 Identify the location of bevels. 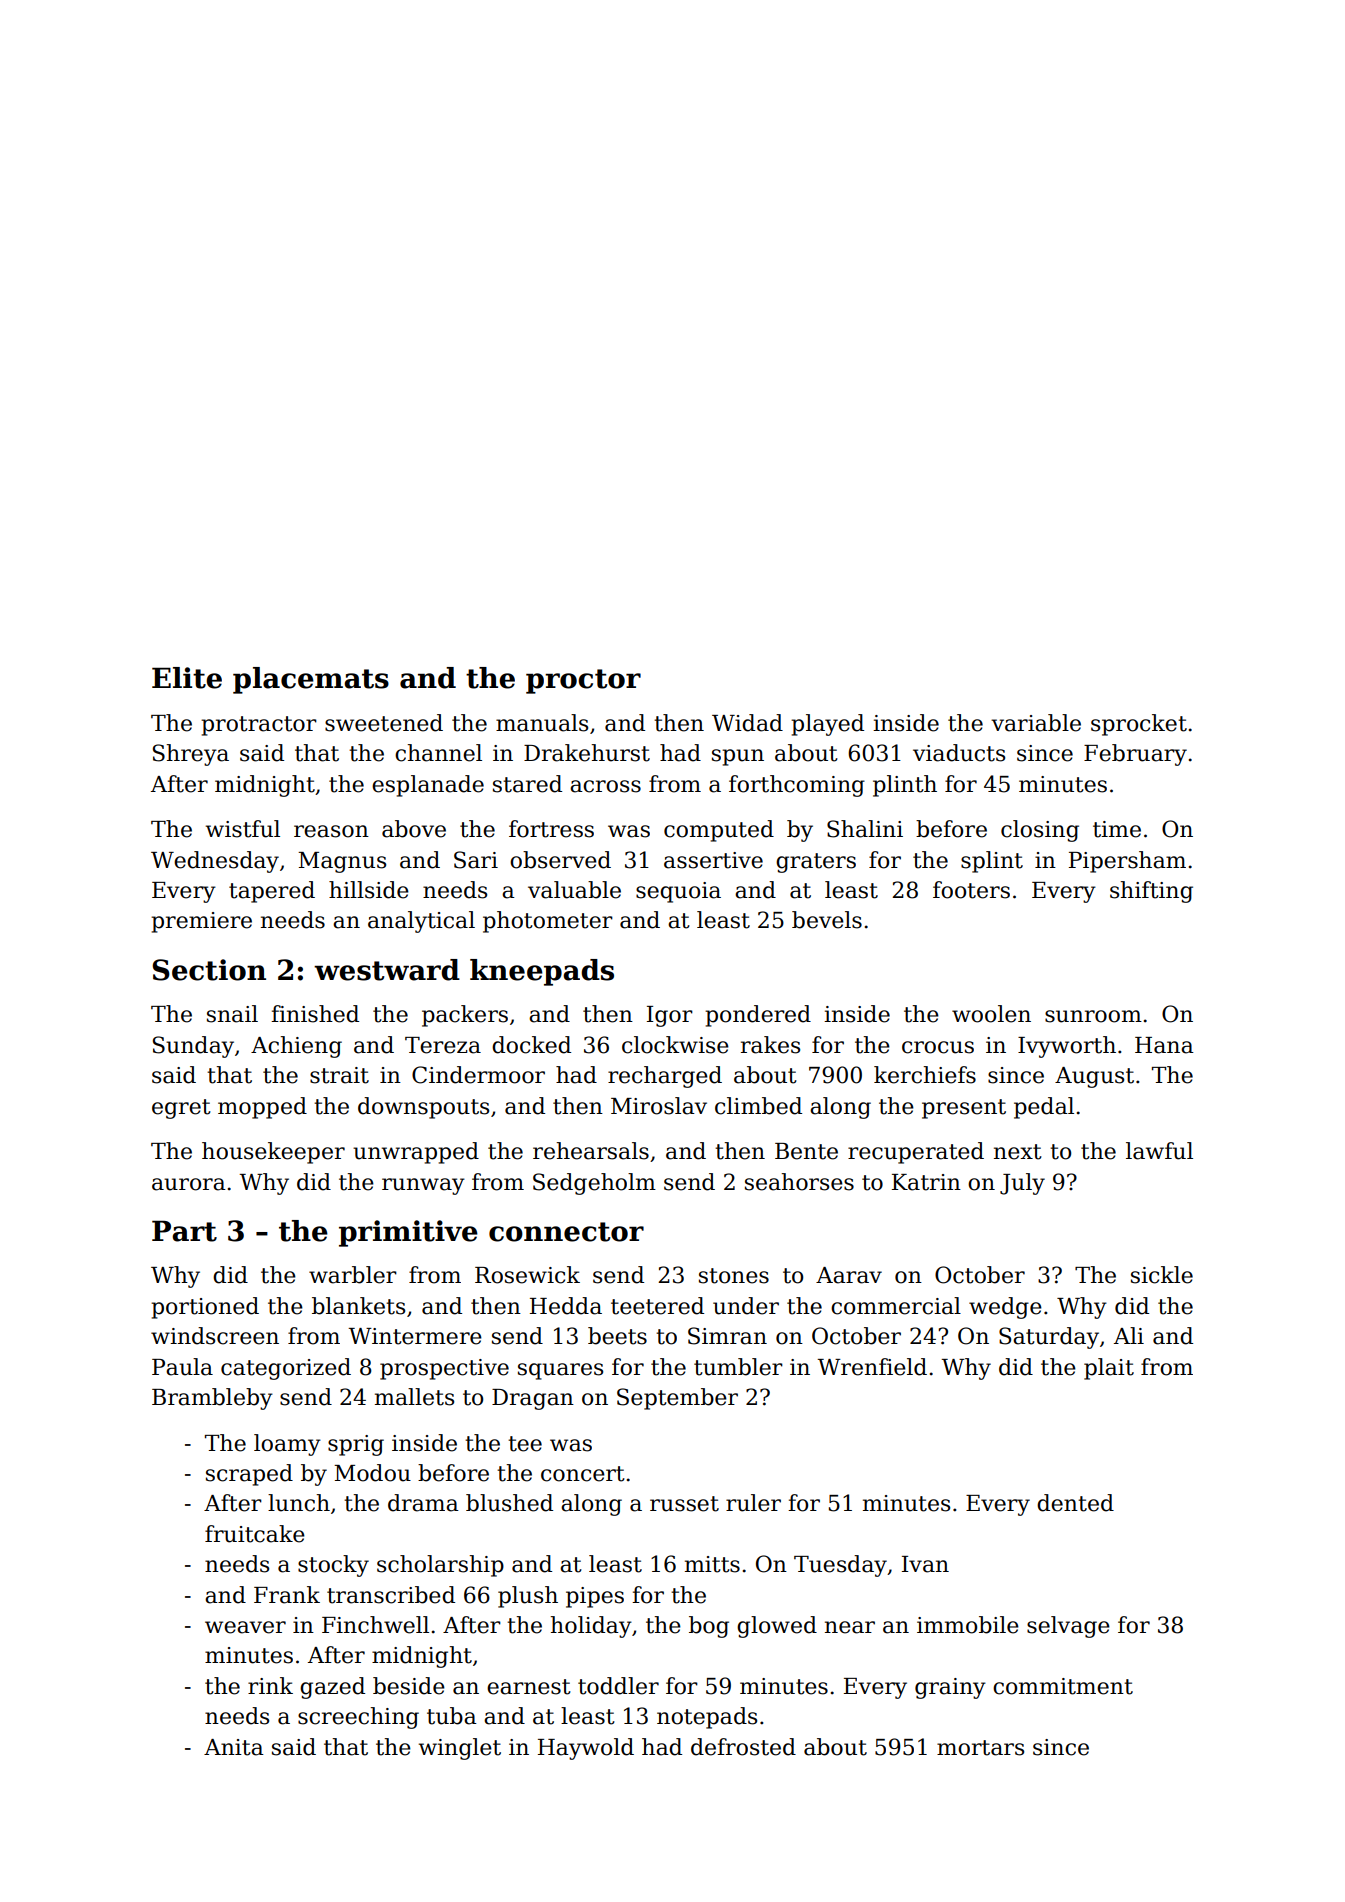
(827, 920).
